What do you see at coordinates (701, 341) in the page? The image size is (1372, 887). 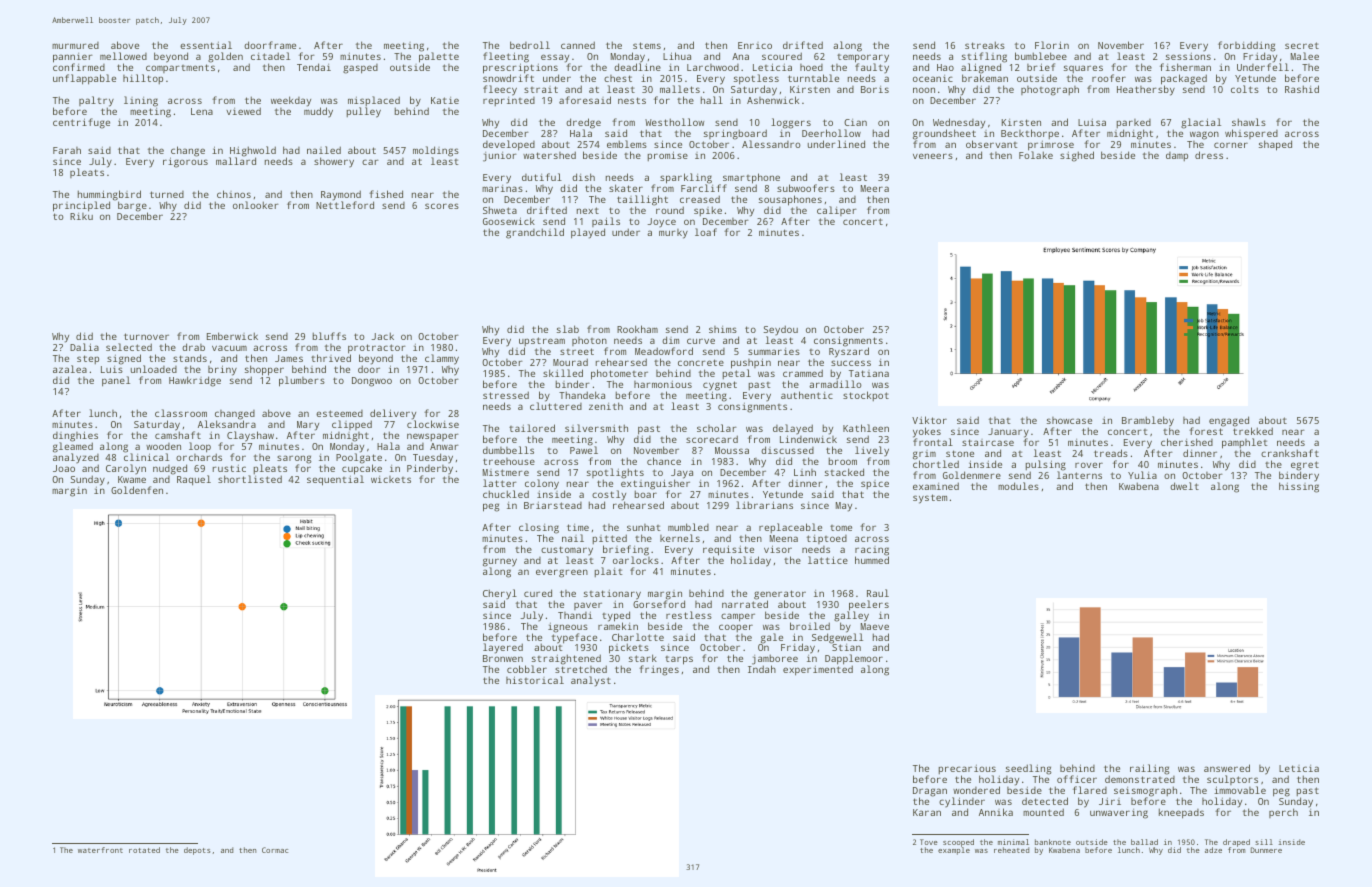 I see `curve` at bounding box center [701, 341].
